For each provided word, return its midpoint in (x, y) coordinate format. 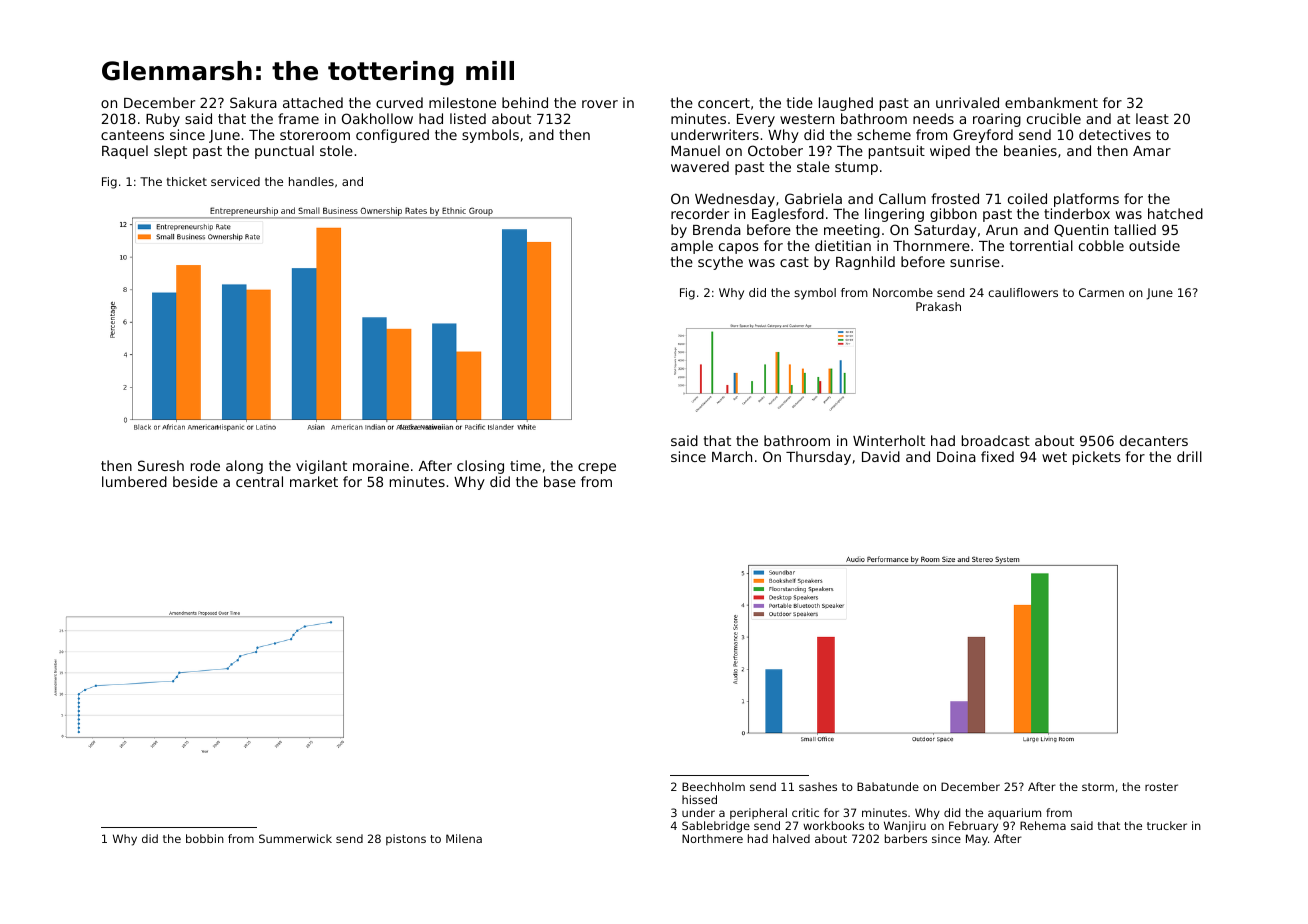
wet (1054, 457)
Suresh (161, 465)
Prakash (938, 306)
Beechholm (713, 786)
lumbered (134, 481)
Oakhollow (377, 118)
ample (692, 247)
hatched (1175, 213)
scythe (720, 263)
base (560, 481)
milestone (462, 102)
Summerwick (295, 838)
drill (1189, 456)
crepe (597, 468)
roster (1161, 787)
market (314, 481)
